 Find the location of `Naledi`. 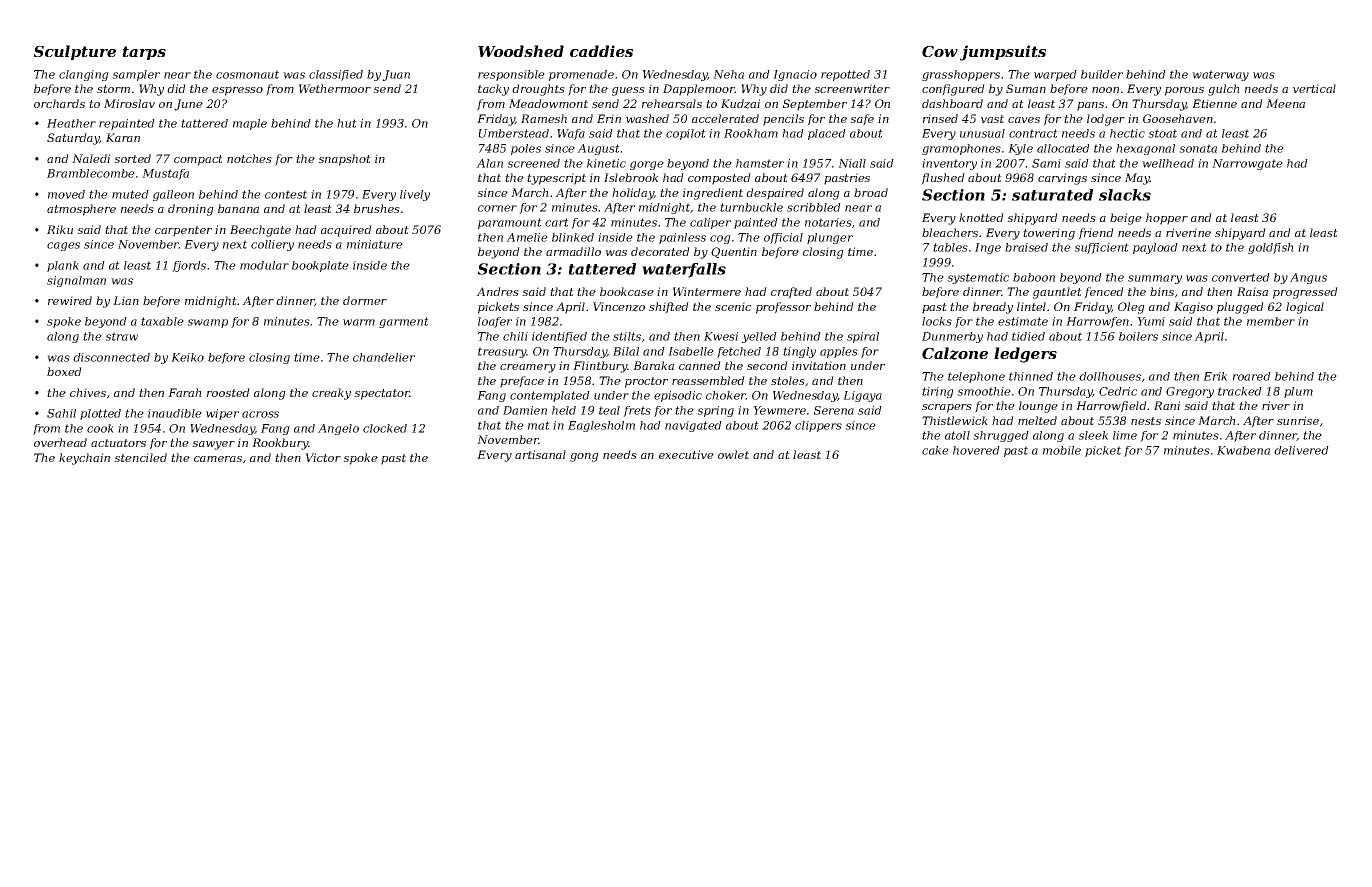

Naledi is located at coordinates (91, 158).
